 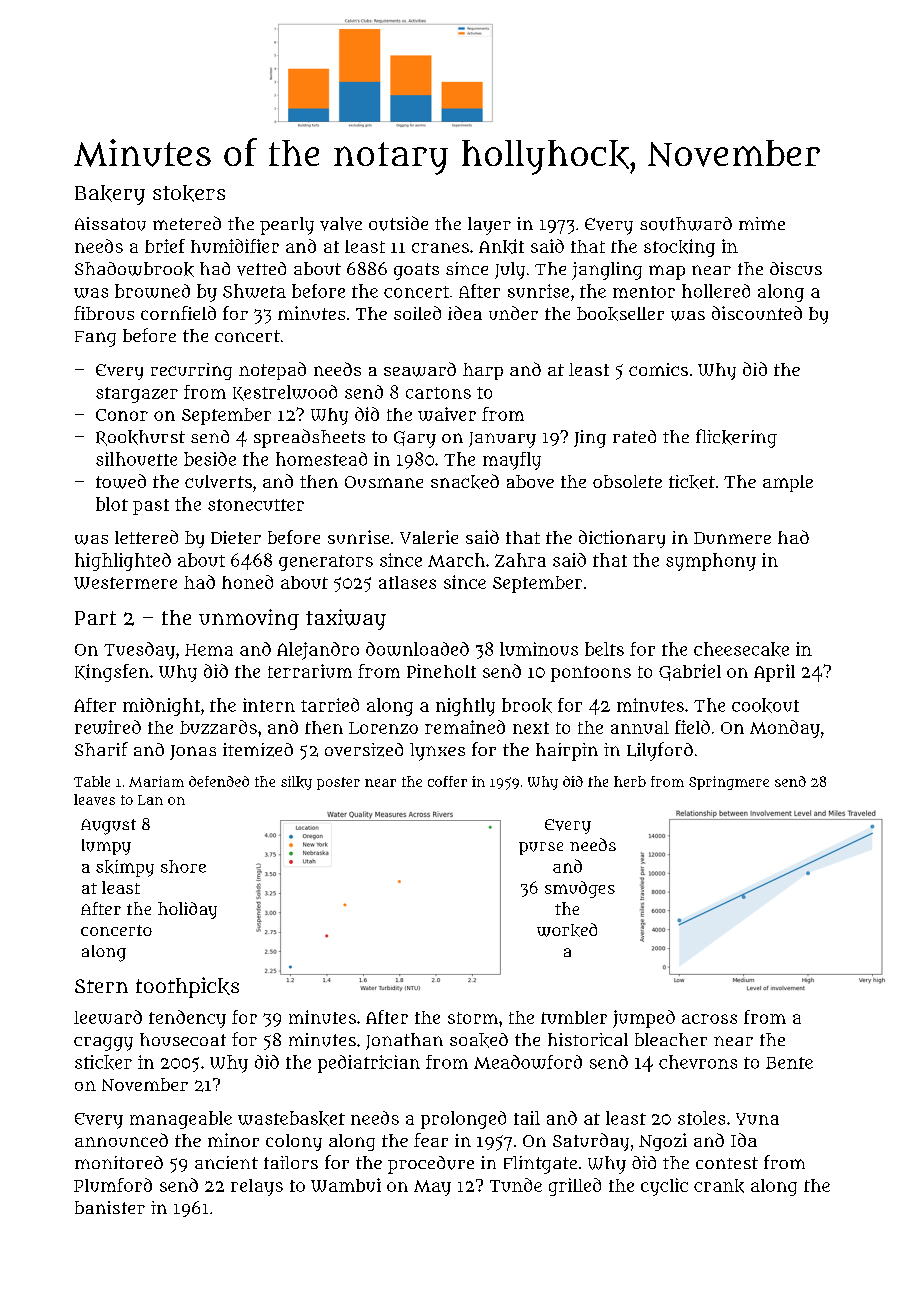 I want to click on relays, so click(x=257, y=1187).
